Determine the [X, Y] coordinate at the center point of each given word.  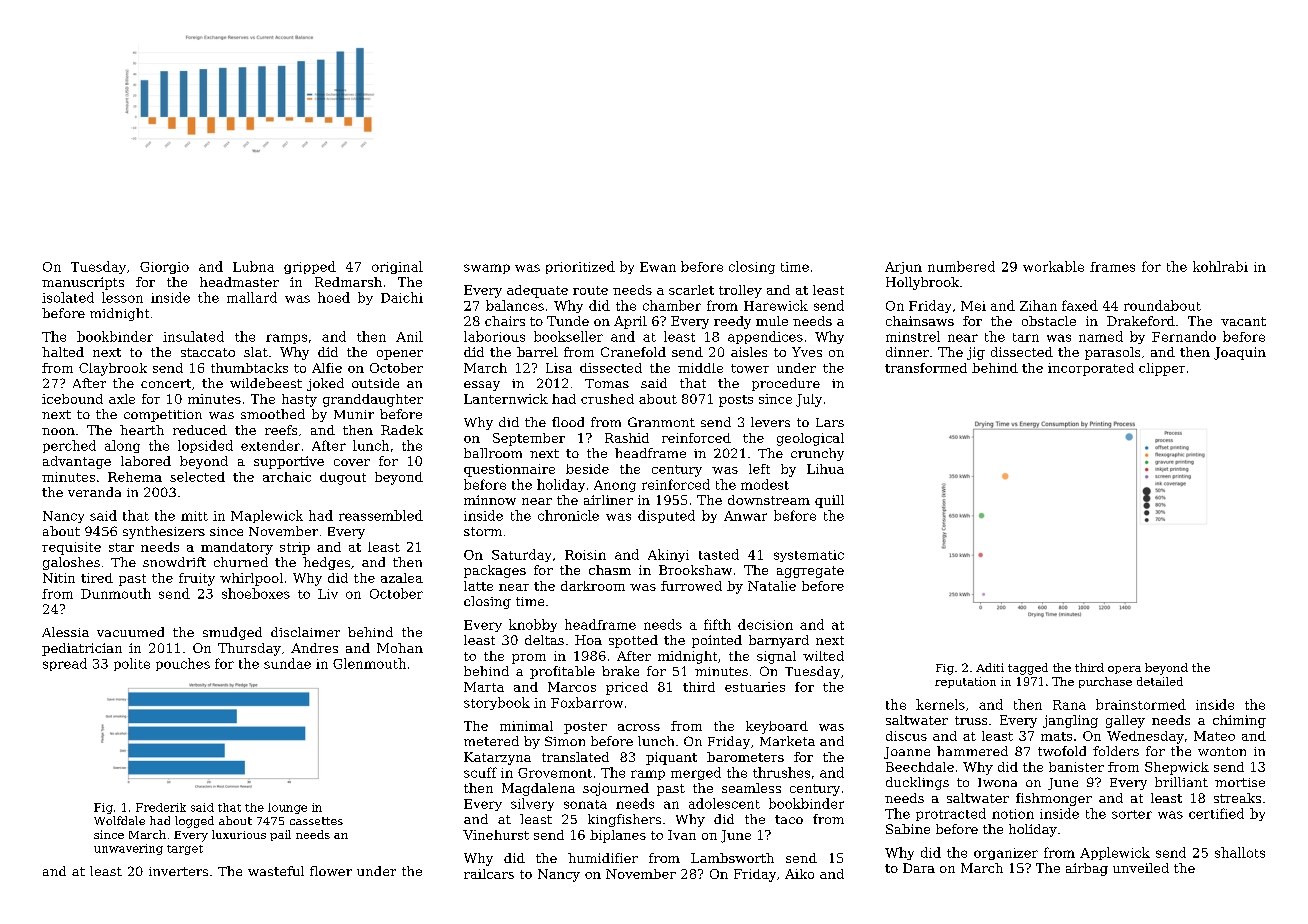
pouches [183, 664]
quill [829, 501]
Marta [484, 687]
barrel [537, 352]
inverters [178, 871]
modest [765, 484]
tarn [1026, 337]
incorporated [1091, 369]
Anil [409, 336]
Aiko [799, 874]
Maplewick [267, 516]
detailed [1160, 681]
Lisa [559, 368]
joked [325, 384]
